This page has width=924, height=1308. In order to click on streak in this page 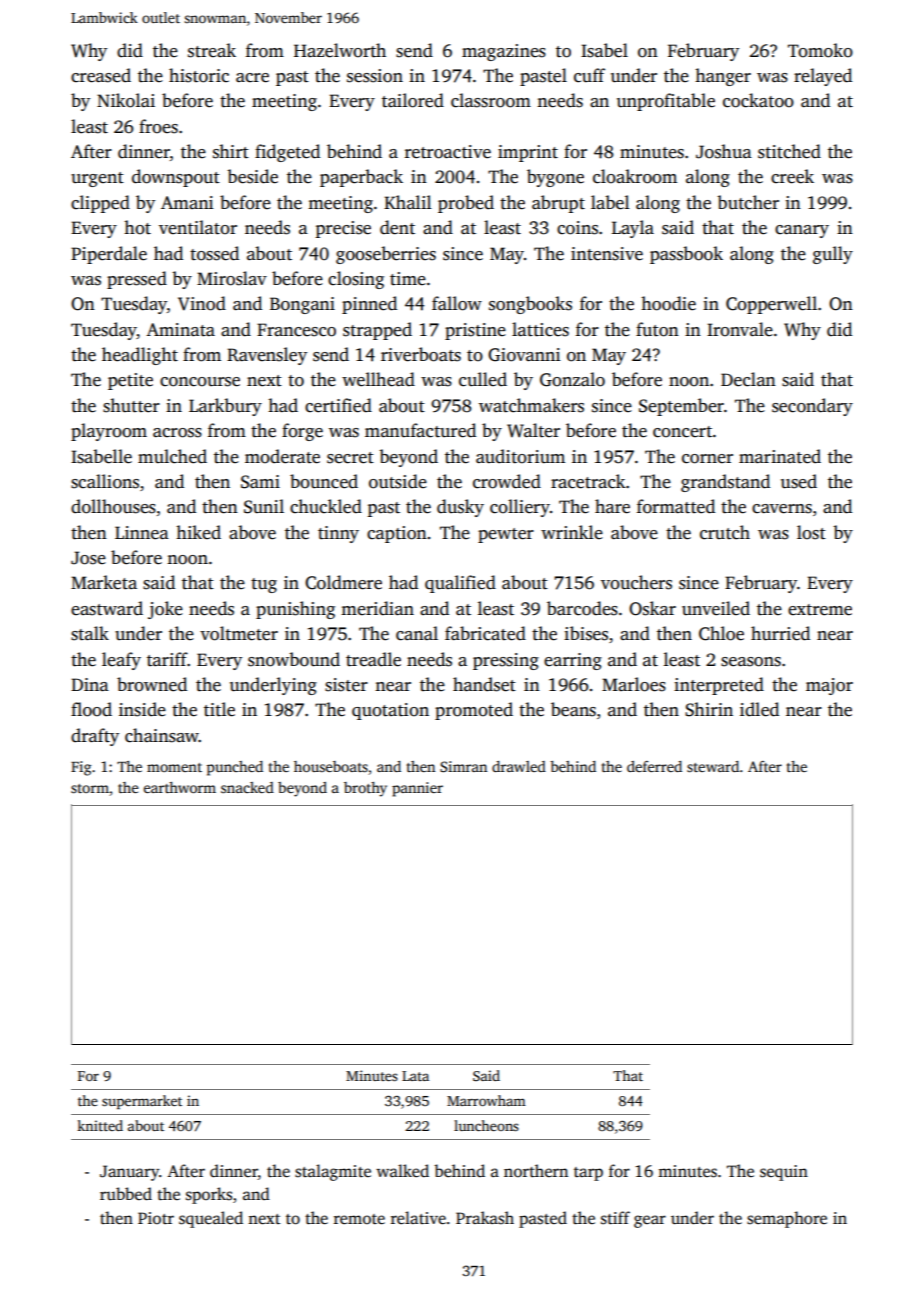, I will do `click(212, 50)`.
